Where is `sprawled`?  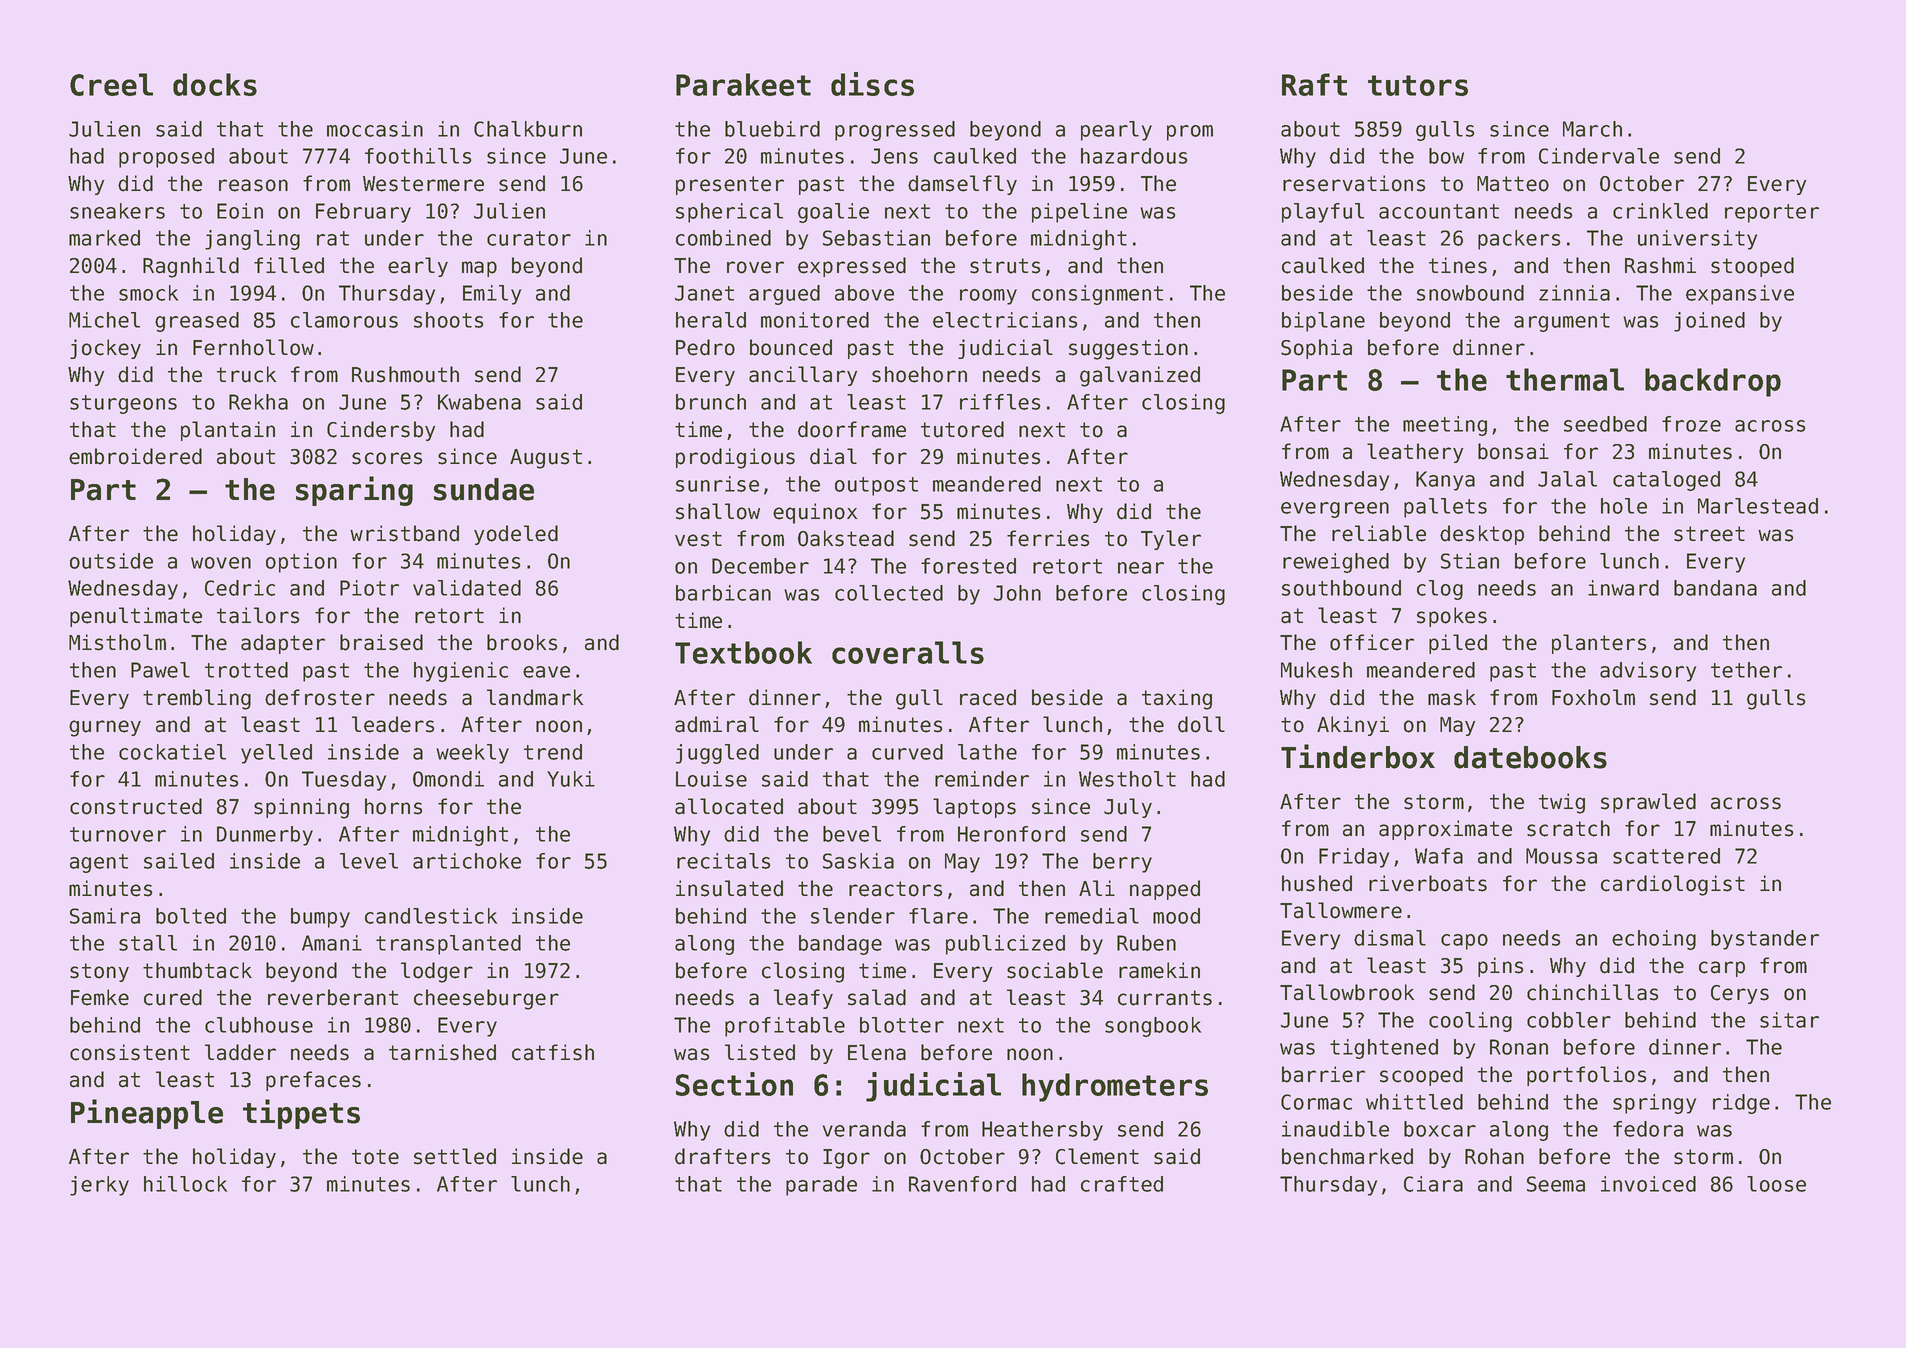 sprawled is located at coordinates (1648, 803).
